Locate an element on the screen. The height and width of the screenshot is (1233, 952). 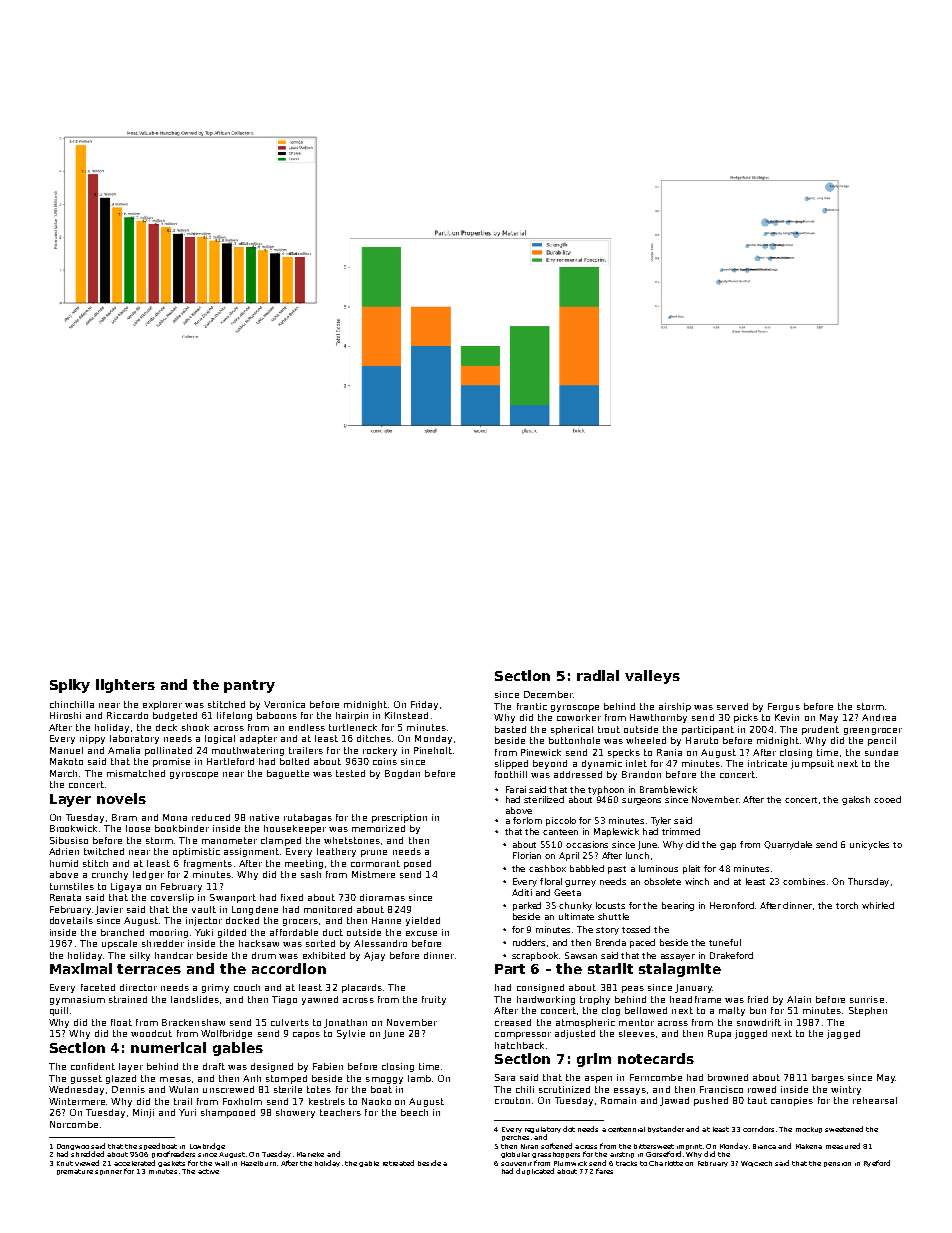
radial is located at coordinates (598, 675).
